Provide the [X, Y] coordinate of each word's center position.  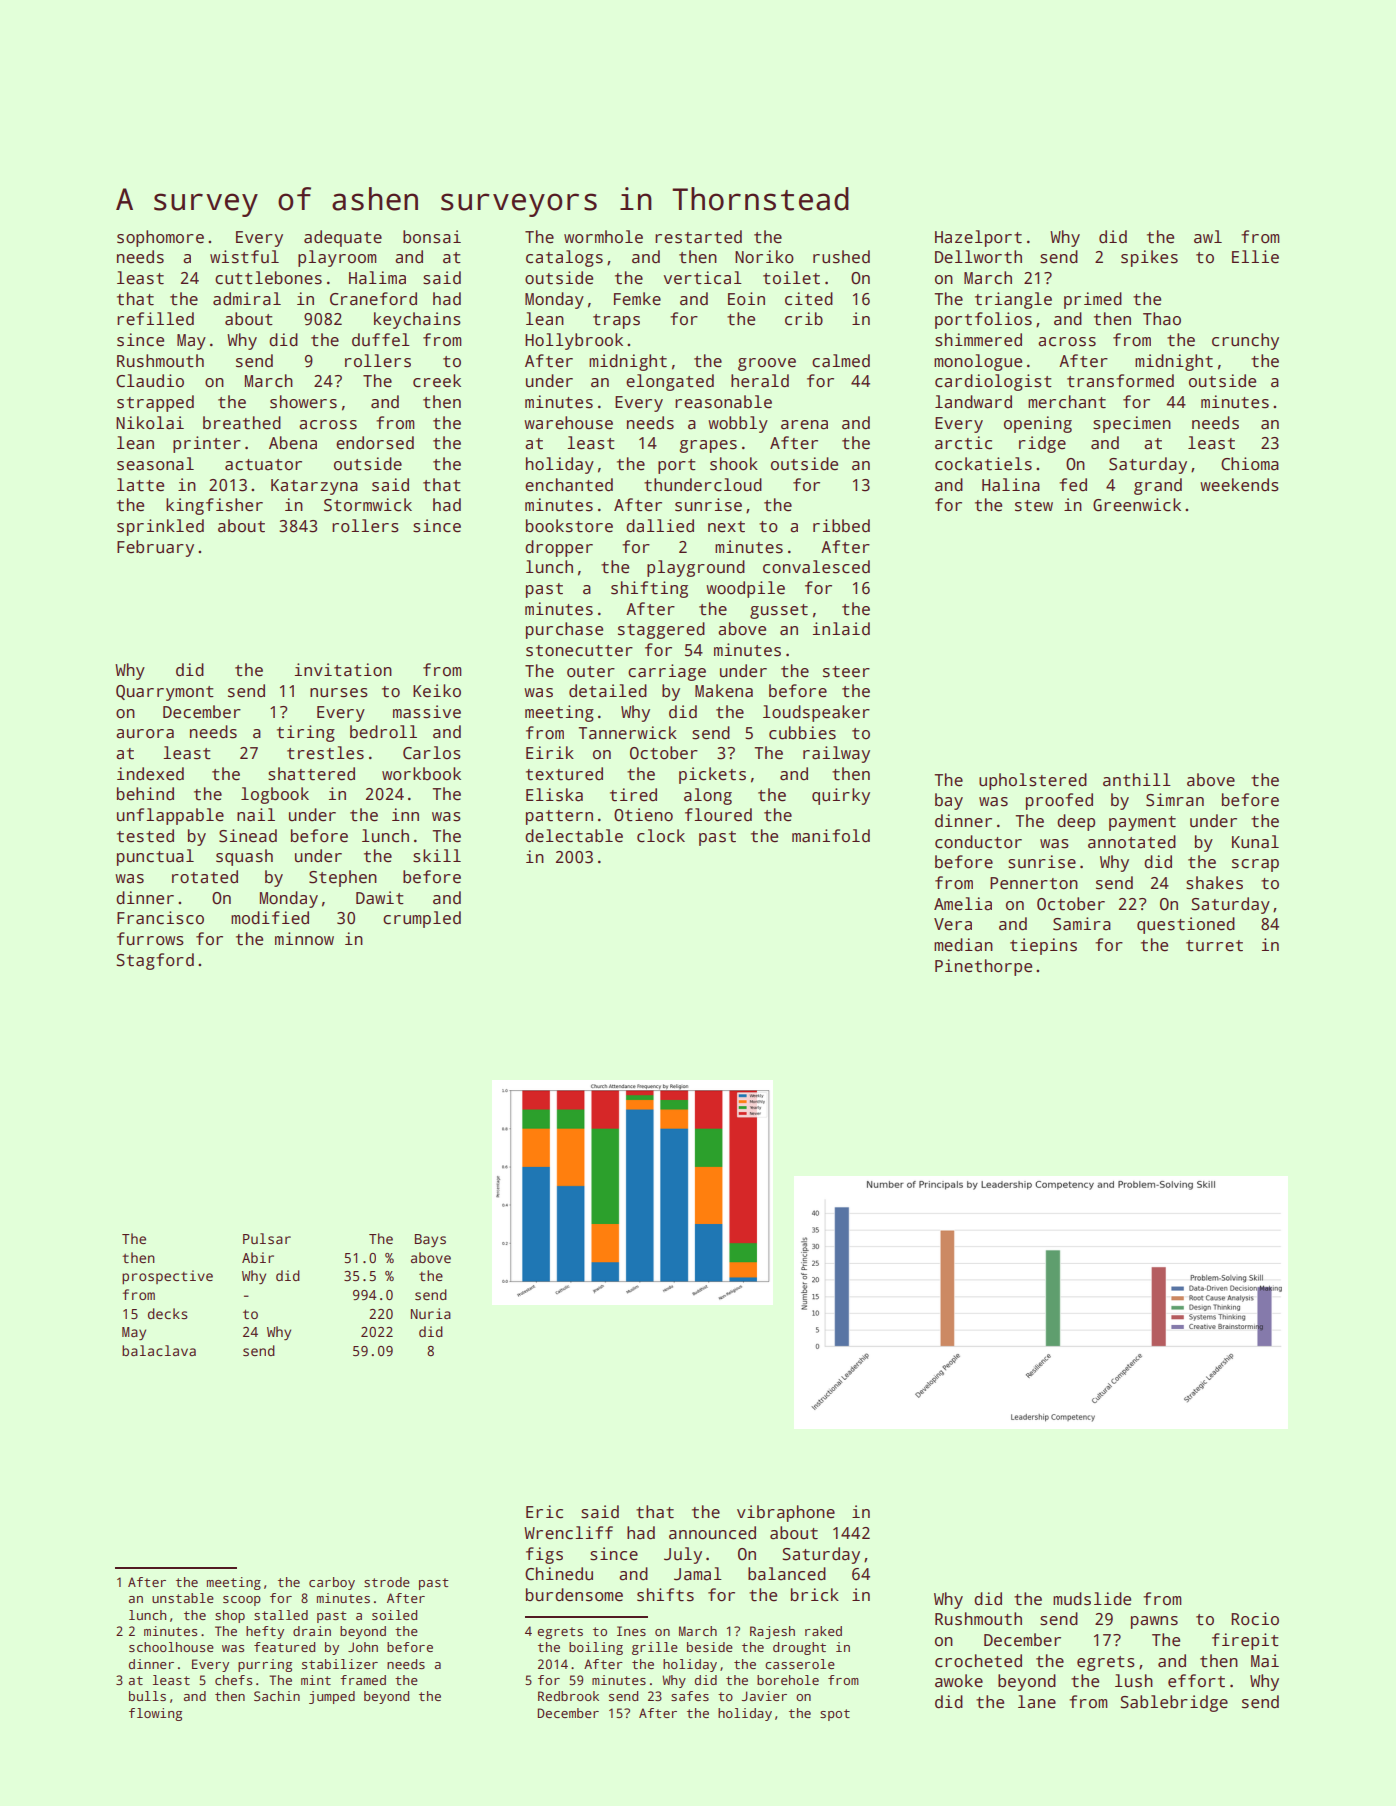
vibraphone [786, 1513]
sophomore [160, 238]
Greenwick [1137, 505]
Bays [430, 1241]
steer [846, 672]
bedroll [383, 732]
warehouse [568, 423]
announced [712, 1533]
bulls [147, 1696]
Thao [1162, 319]
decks [167, 1313]
